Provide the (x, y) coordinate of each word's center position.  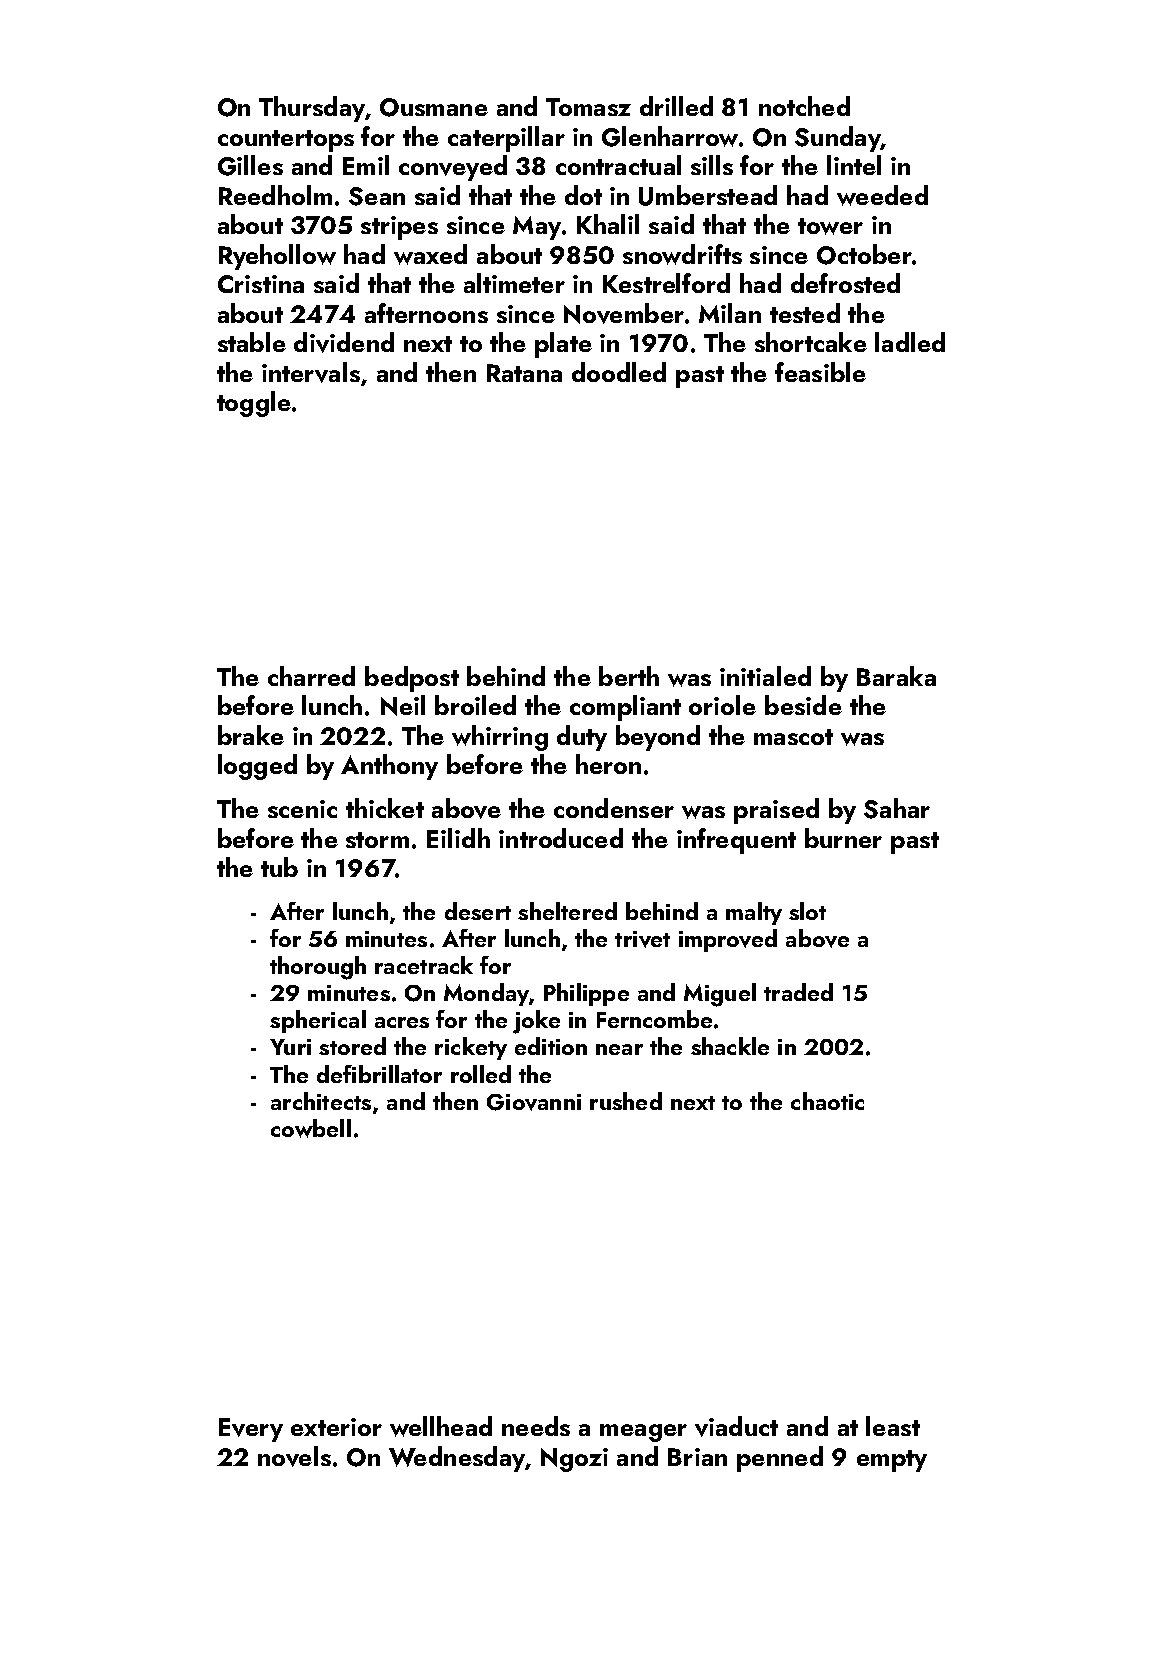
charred (311, 676)
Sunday (838, 139)
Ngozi (574, 1460)
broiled (475, 705)
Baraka (896, 676)
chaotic (827, 1101)
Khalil (608, 224)
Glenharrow (670, 136)
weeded (882, 195)
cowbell (311, 1128)
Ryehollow (277, 257)
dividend (344, 342)
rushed (626, 1101)
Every (251, 1430)
